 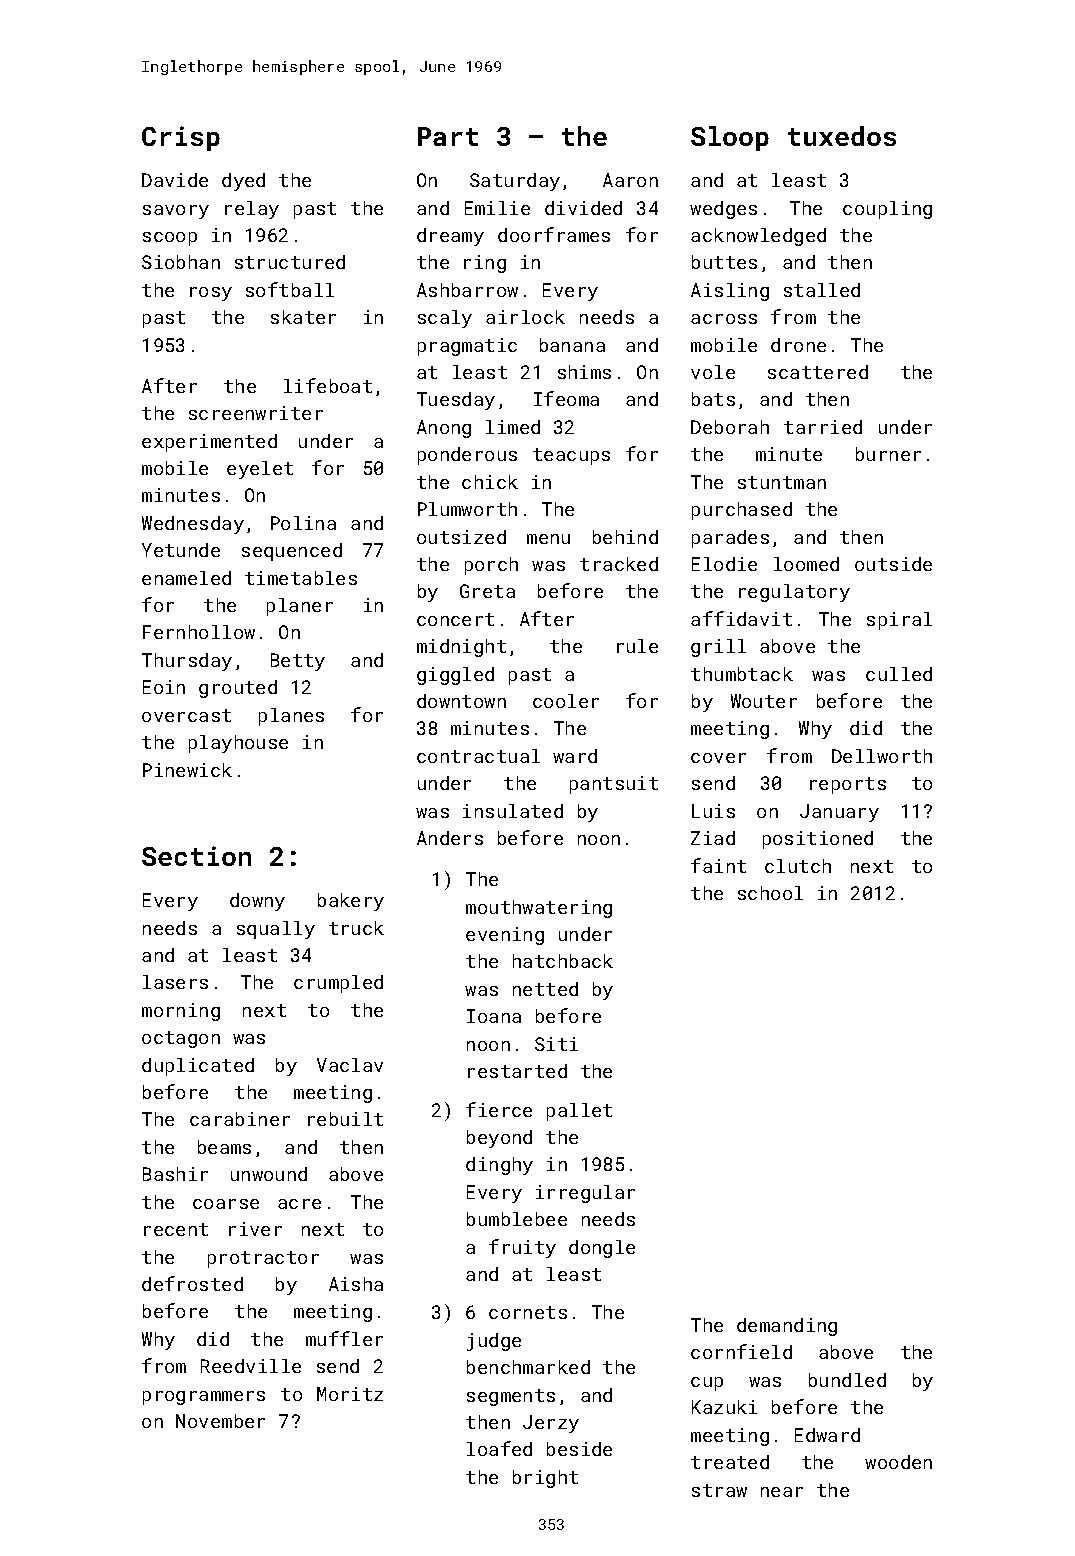 What do you see at coordinates (220, 1421) in the document?
I see `November` at bounding box center [220, 1421].
